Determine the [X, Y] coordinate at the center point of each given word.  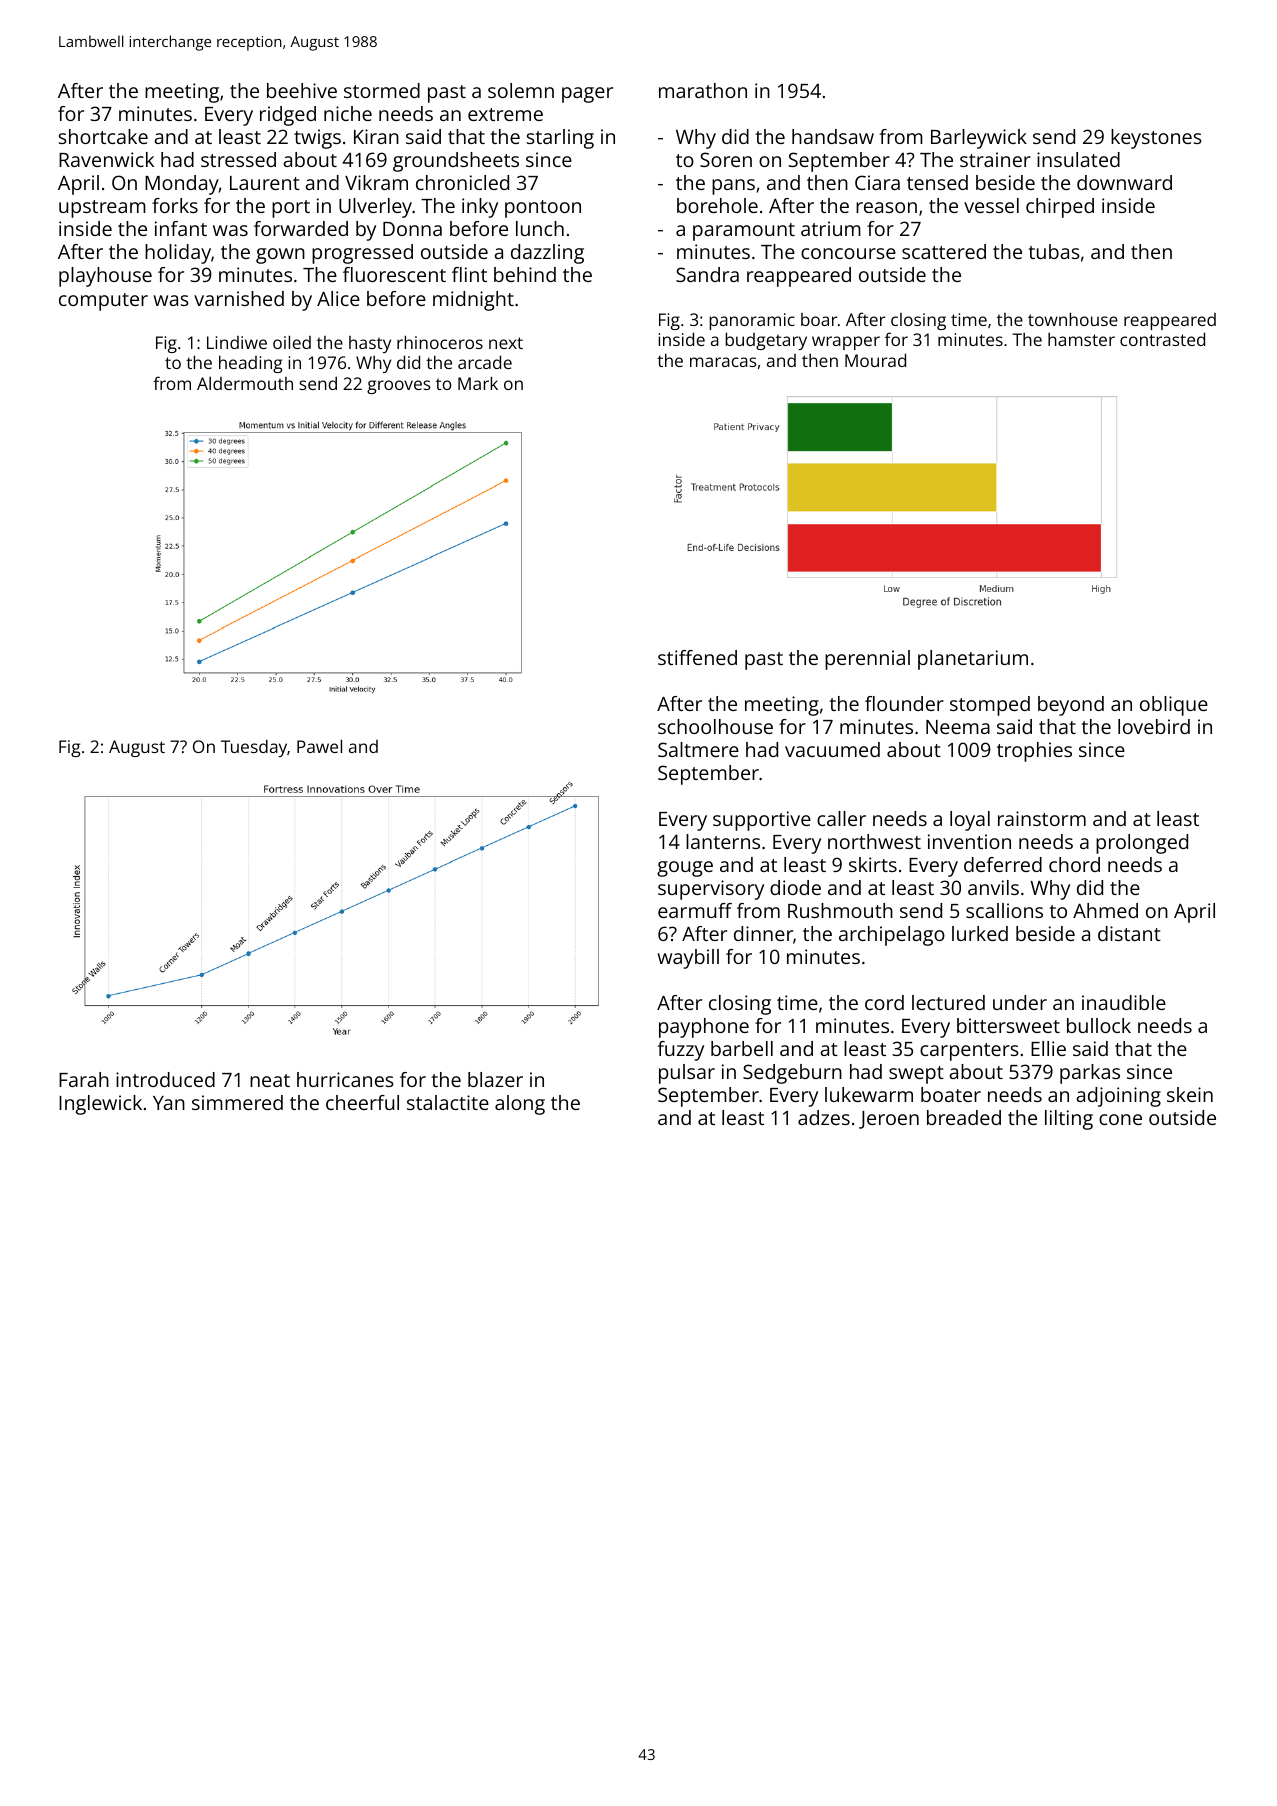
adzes [824, 1117]
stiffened [697, 657]
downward [1124, 182]
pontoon [543, 209]
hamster [1081, 339]
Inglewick [100, 1105]
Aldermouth [245, 383]
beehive [302, 90]
